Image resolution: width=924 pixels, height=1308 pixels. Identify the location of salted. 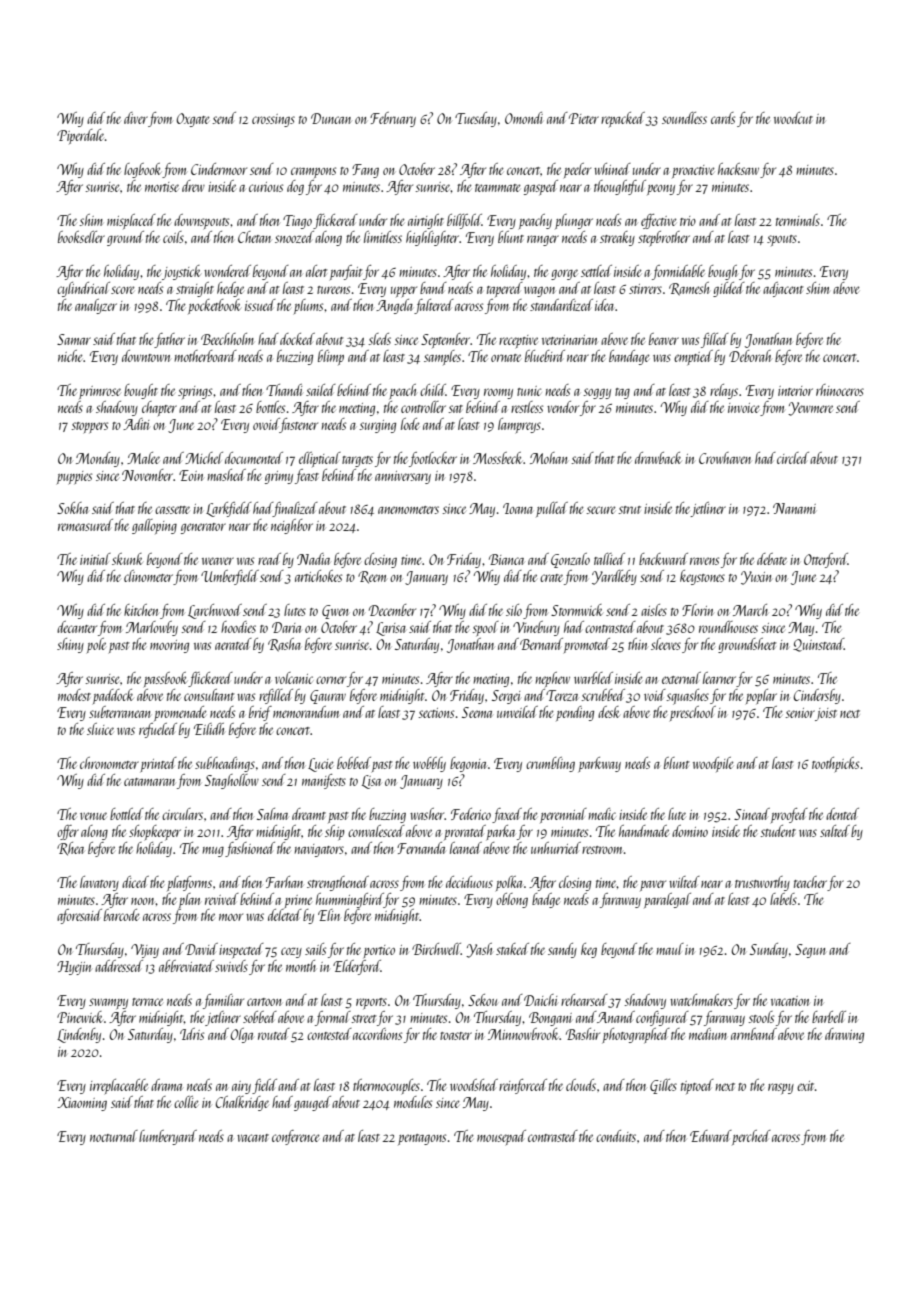
(835, 831).
